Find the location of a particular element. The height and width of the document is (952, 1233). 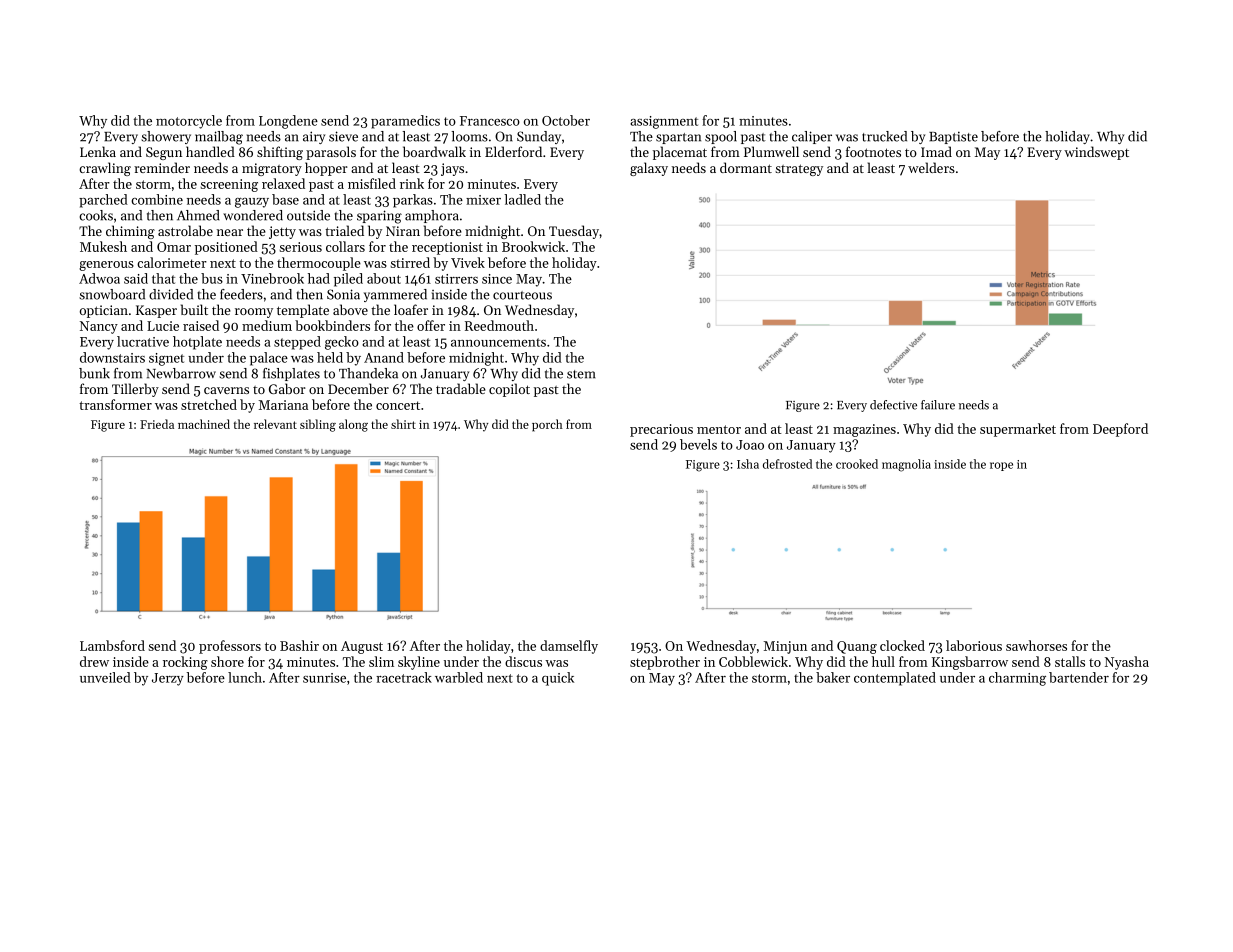

failure is located at coordinates (938, 405).
